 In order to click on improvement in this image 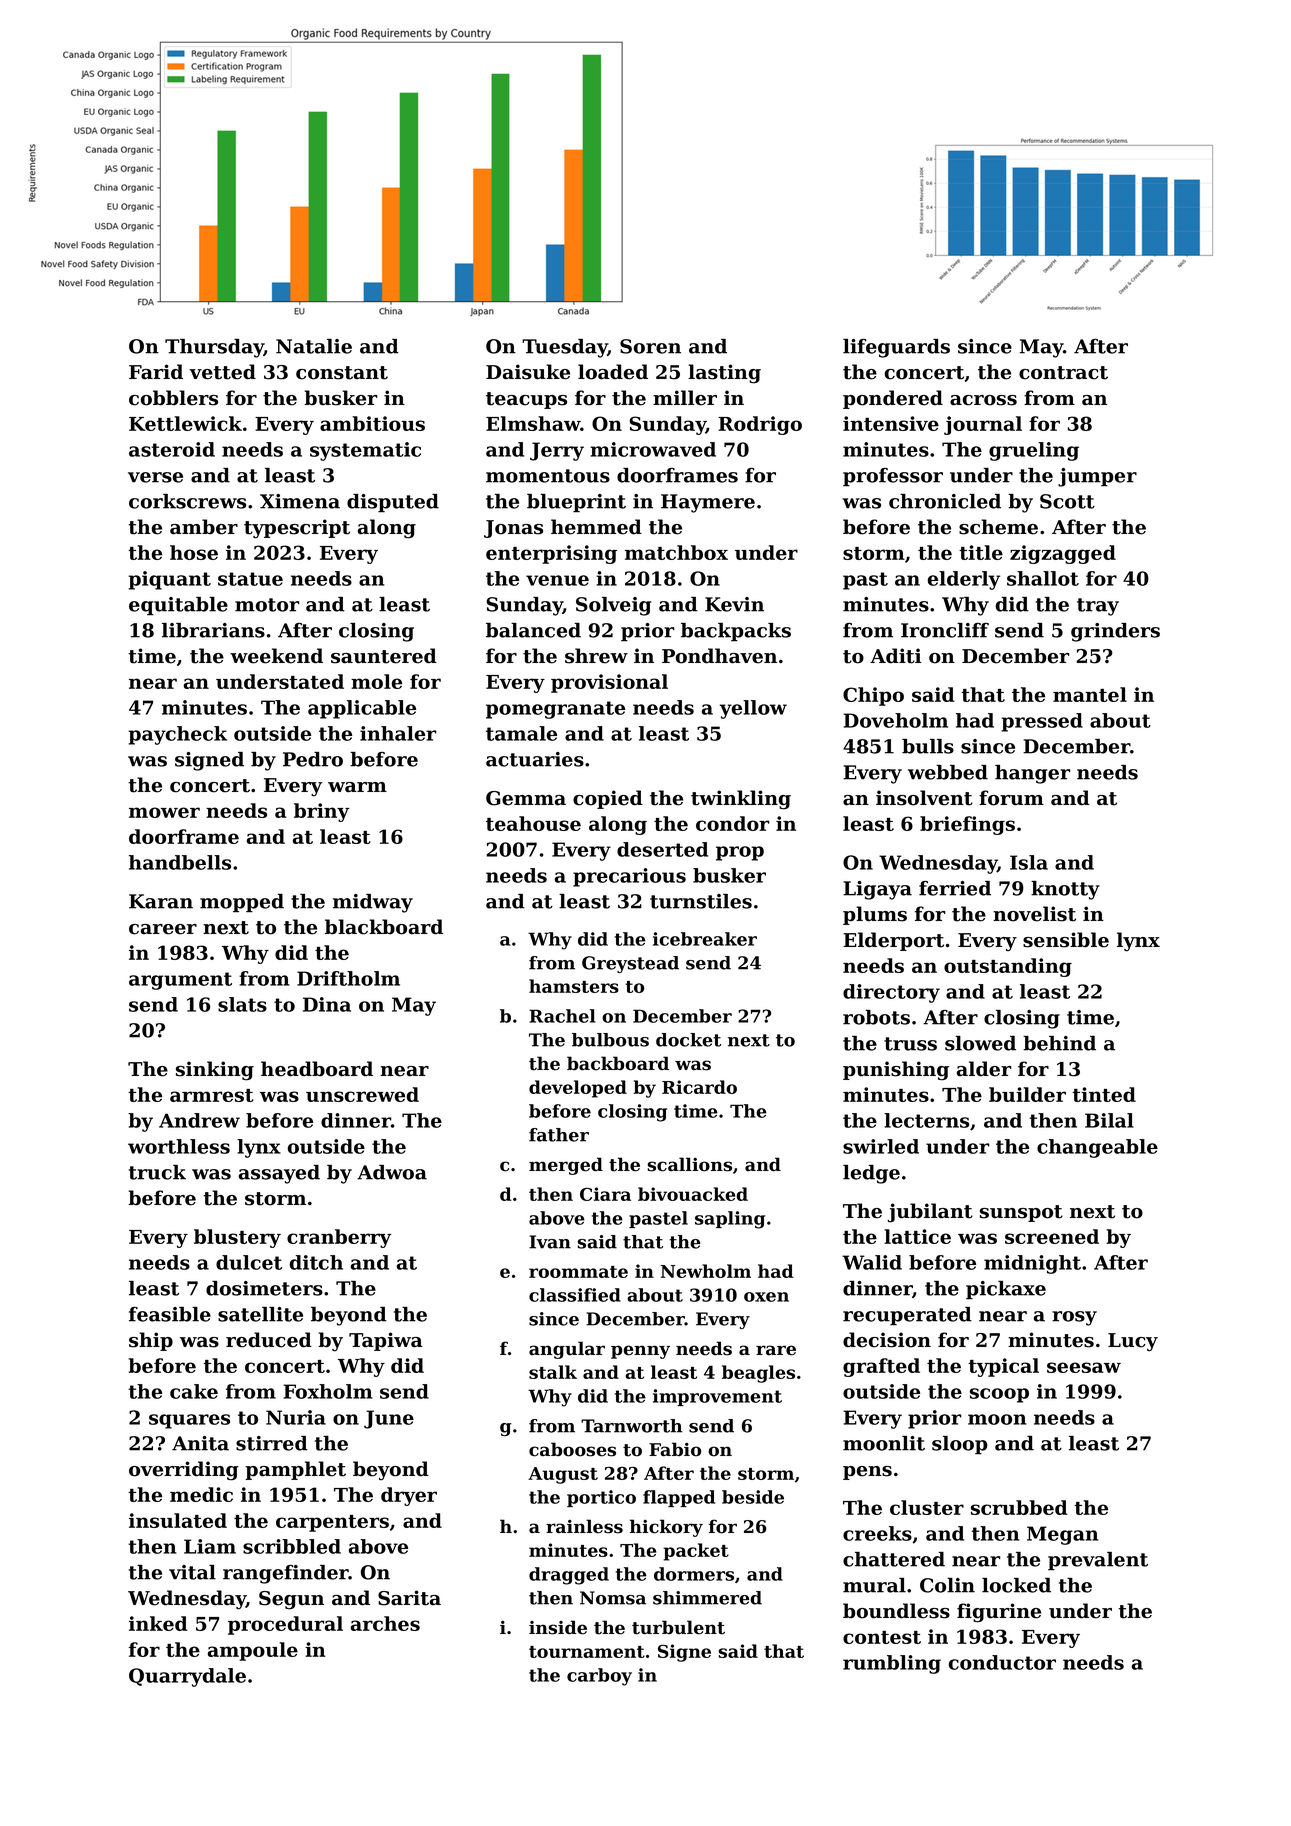, I will do `click(717, 1397)`.
